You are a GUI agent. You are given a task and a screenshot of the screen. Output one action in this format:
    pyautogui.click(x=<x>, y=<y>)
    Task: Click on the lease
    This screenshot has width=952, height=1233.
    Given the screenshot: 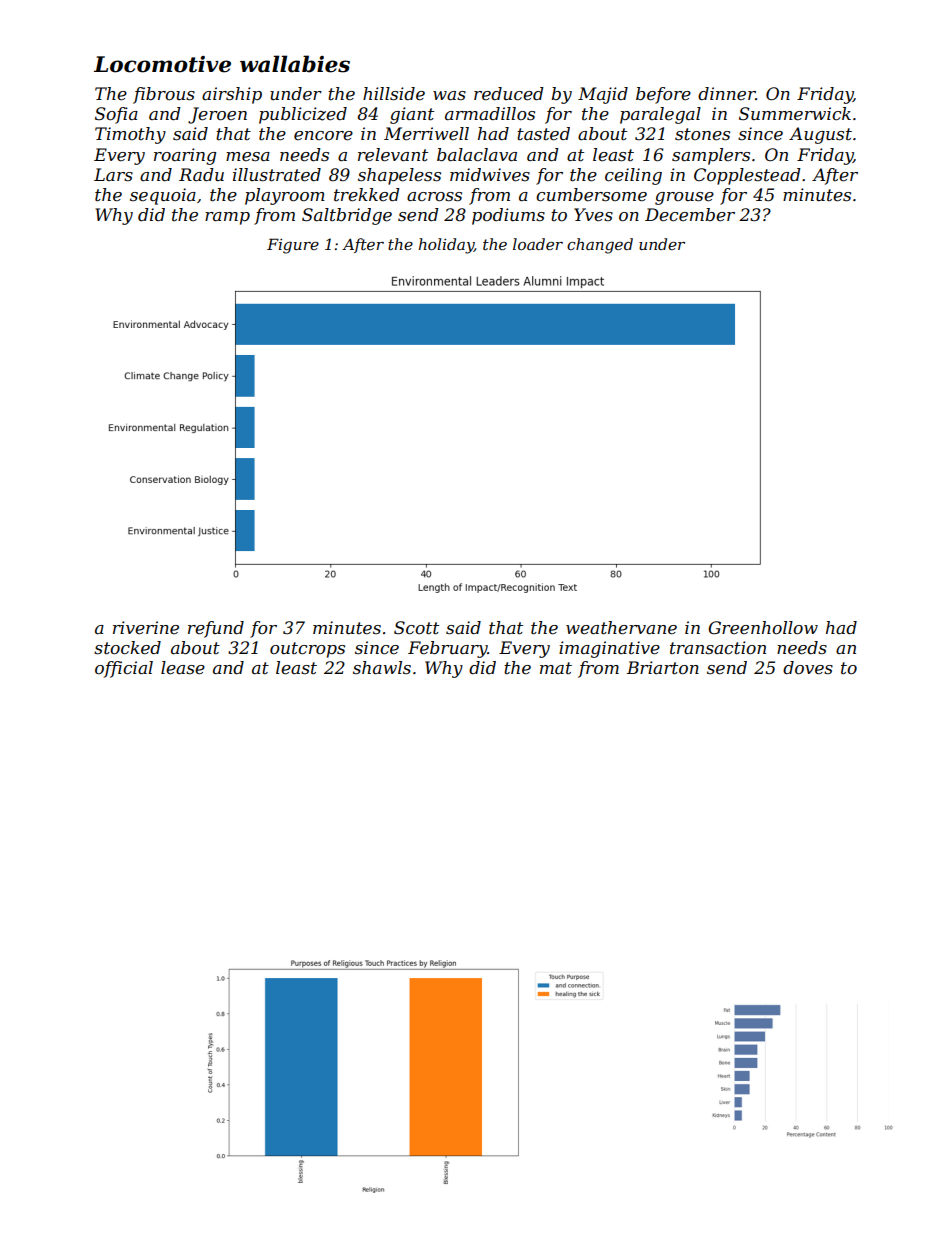 What is the action you would take?
    pyautogui.click(x=183, y=668)
